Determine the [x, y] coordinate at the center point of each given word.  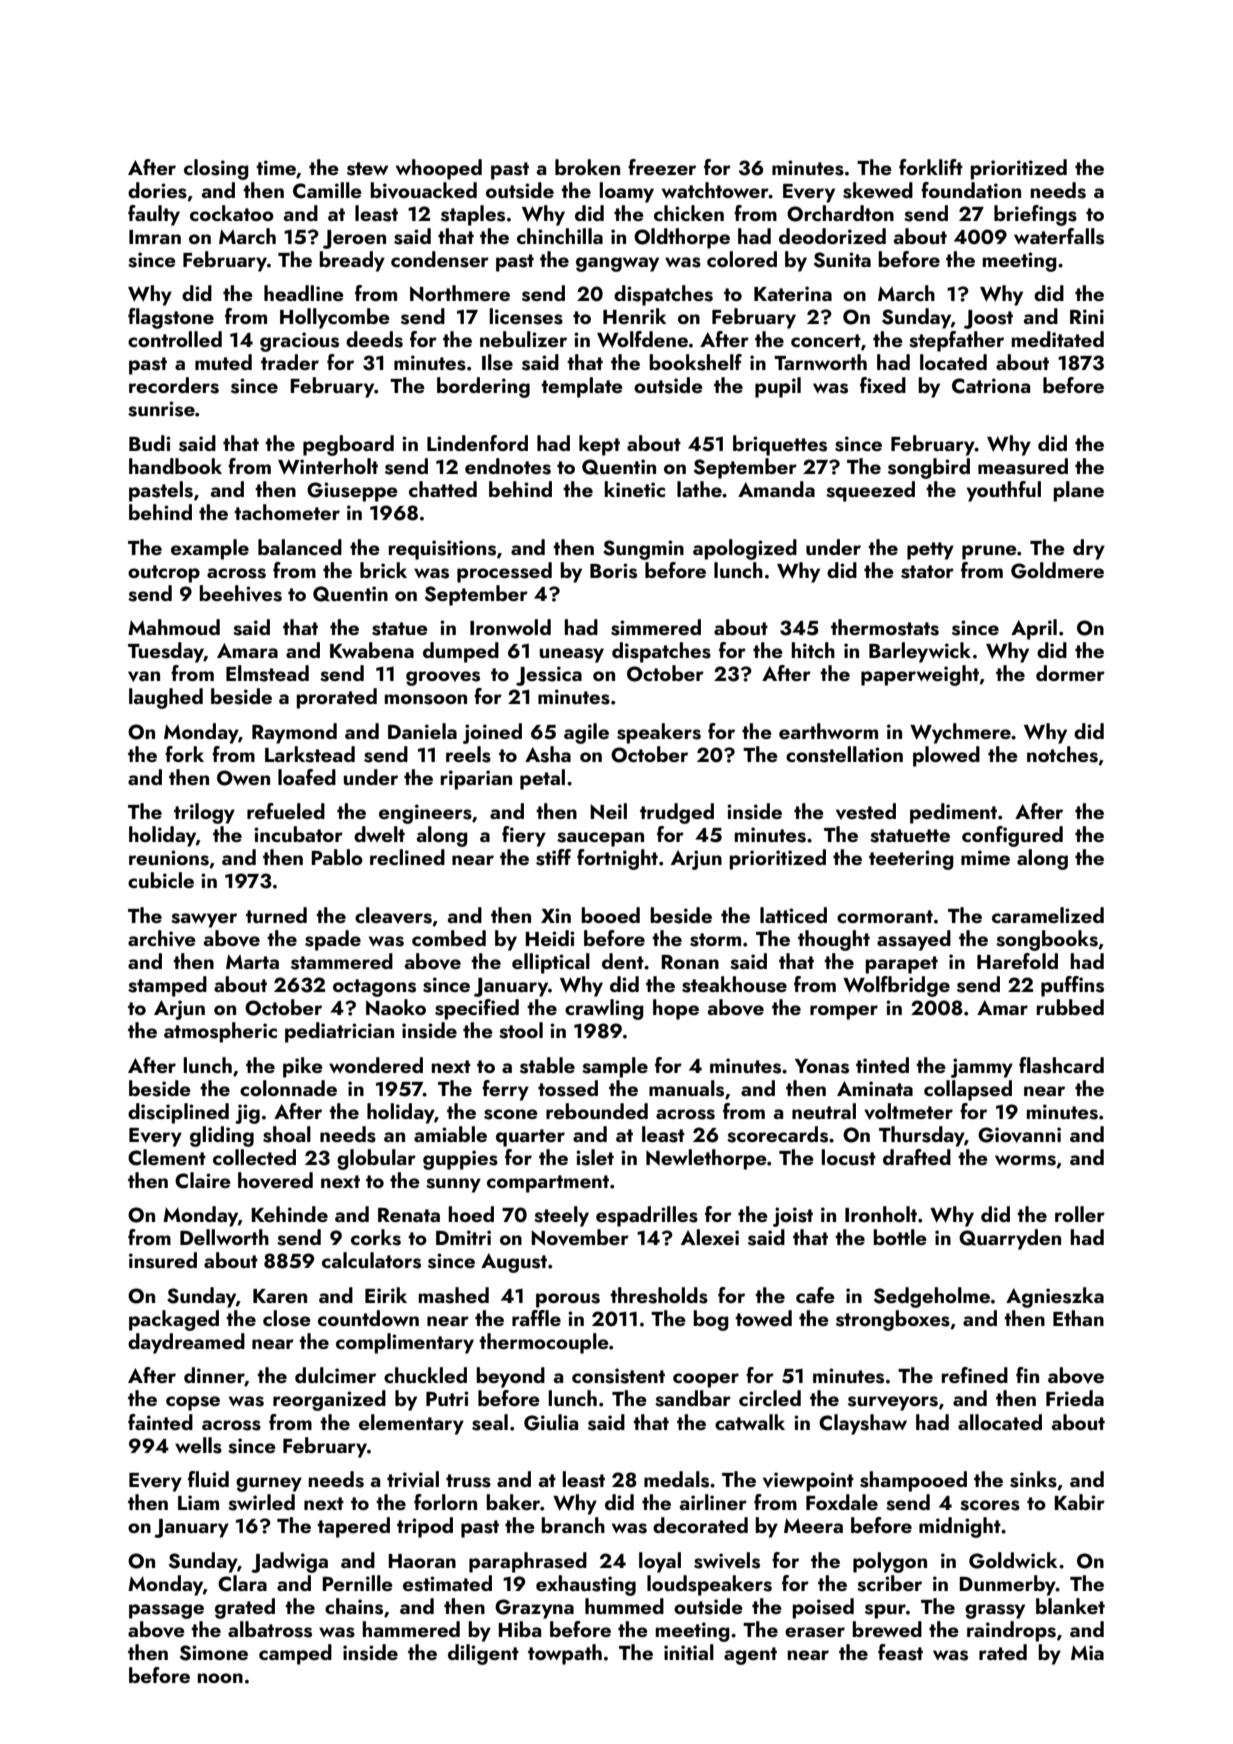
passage [166, 1611]
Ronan [690, 961]
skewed [878, 190]
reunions [169, 858]
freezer [662, 167]
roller [1080, 1214]
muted [223, 362]
